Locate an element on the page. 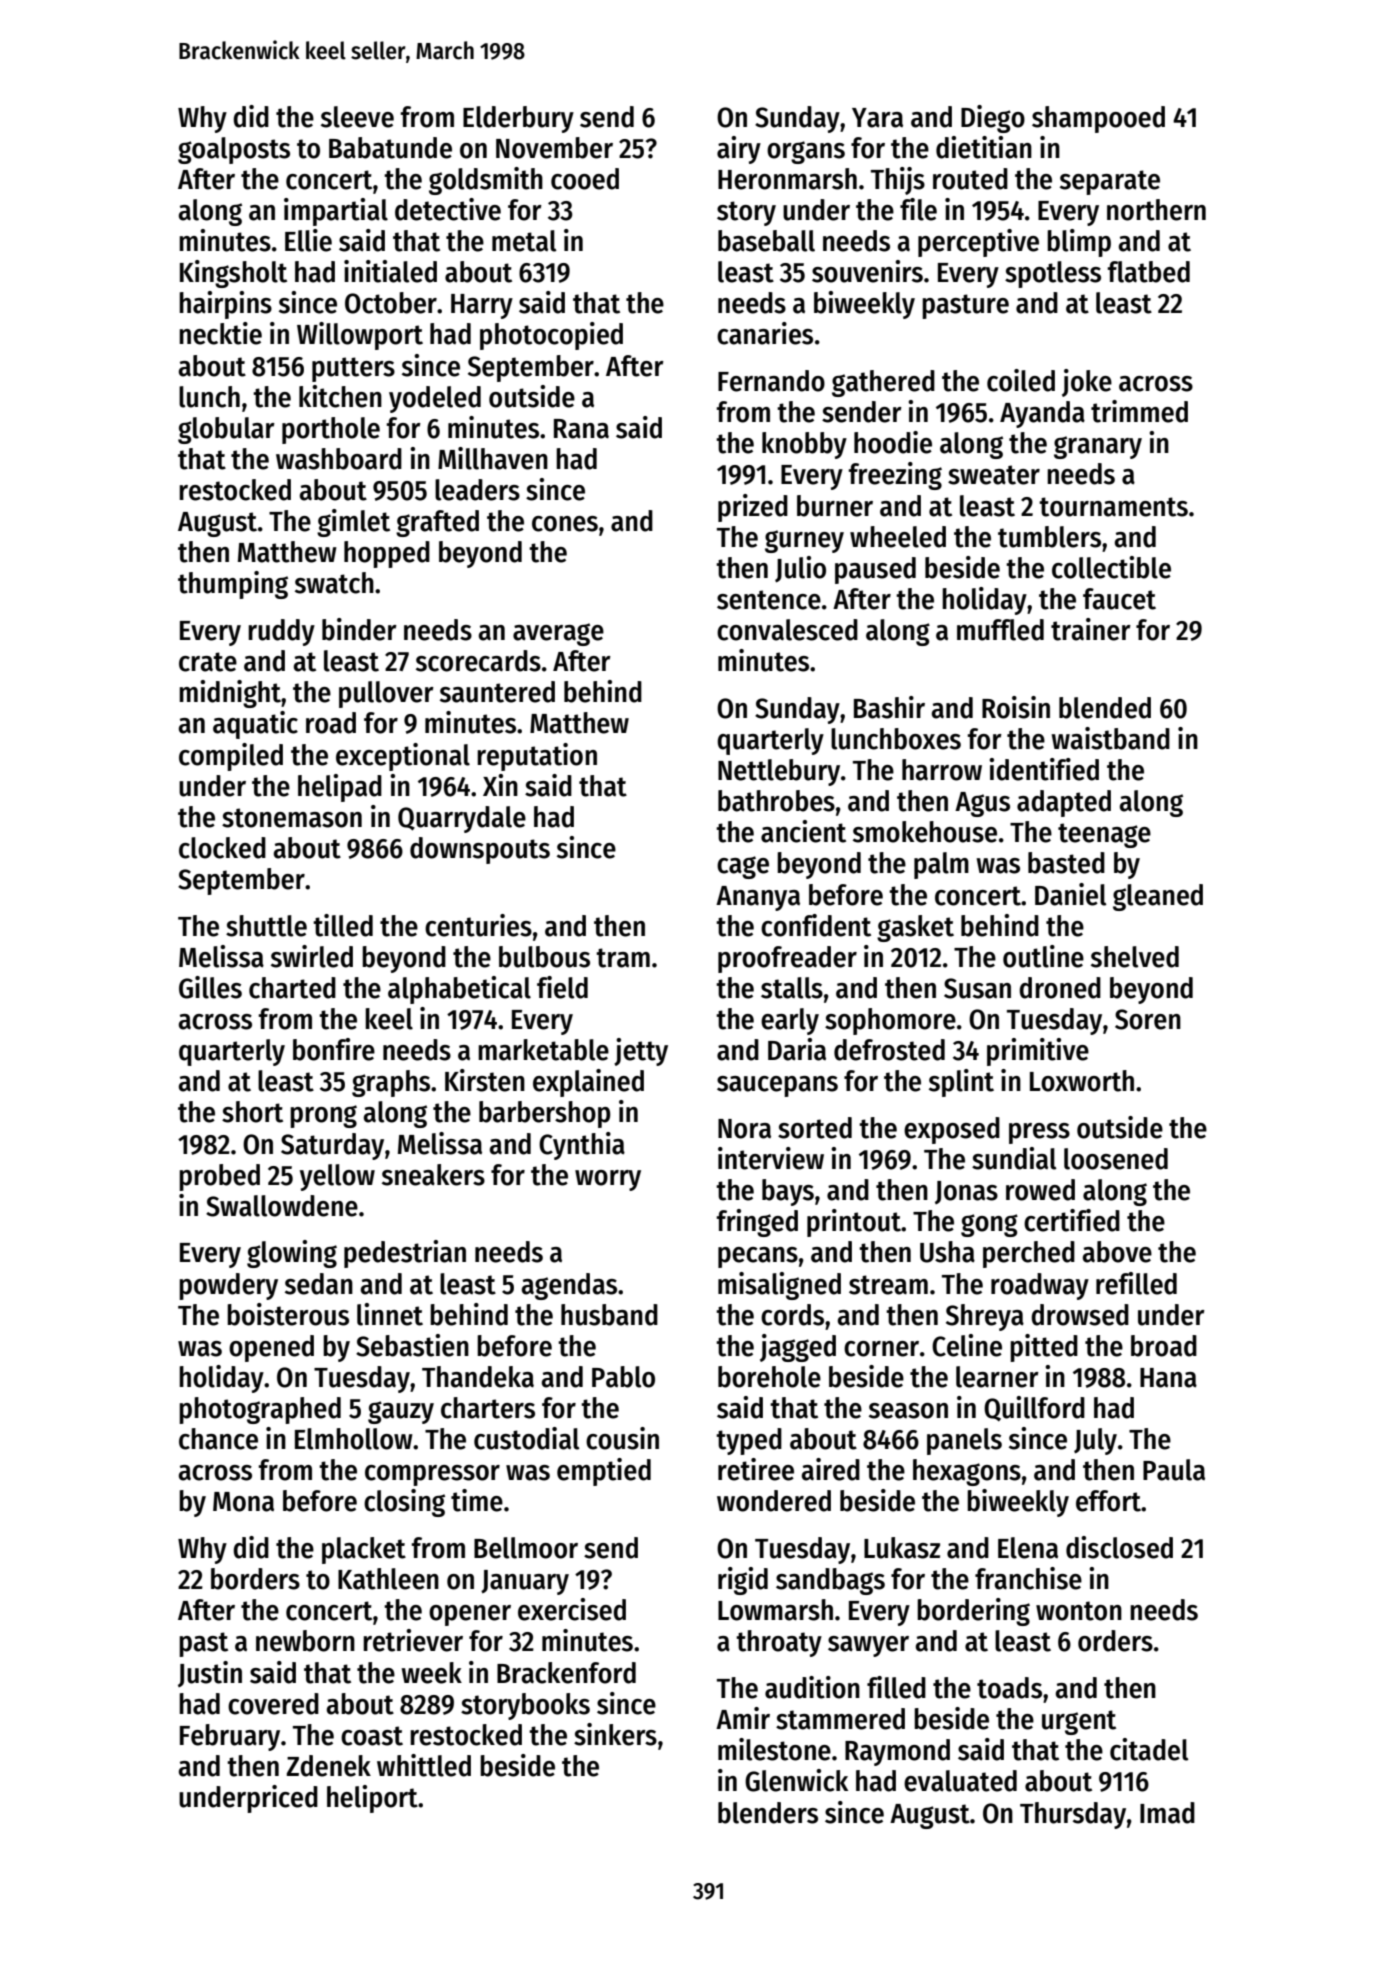  closing is located at coordinates (404, 1503).
